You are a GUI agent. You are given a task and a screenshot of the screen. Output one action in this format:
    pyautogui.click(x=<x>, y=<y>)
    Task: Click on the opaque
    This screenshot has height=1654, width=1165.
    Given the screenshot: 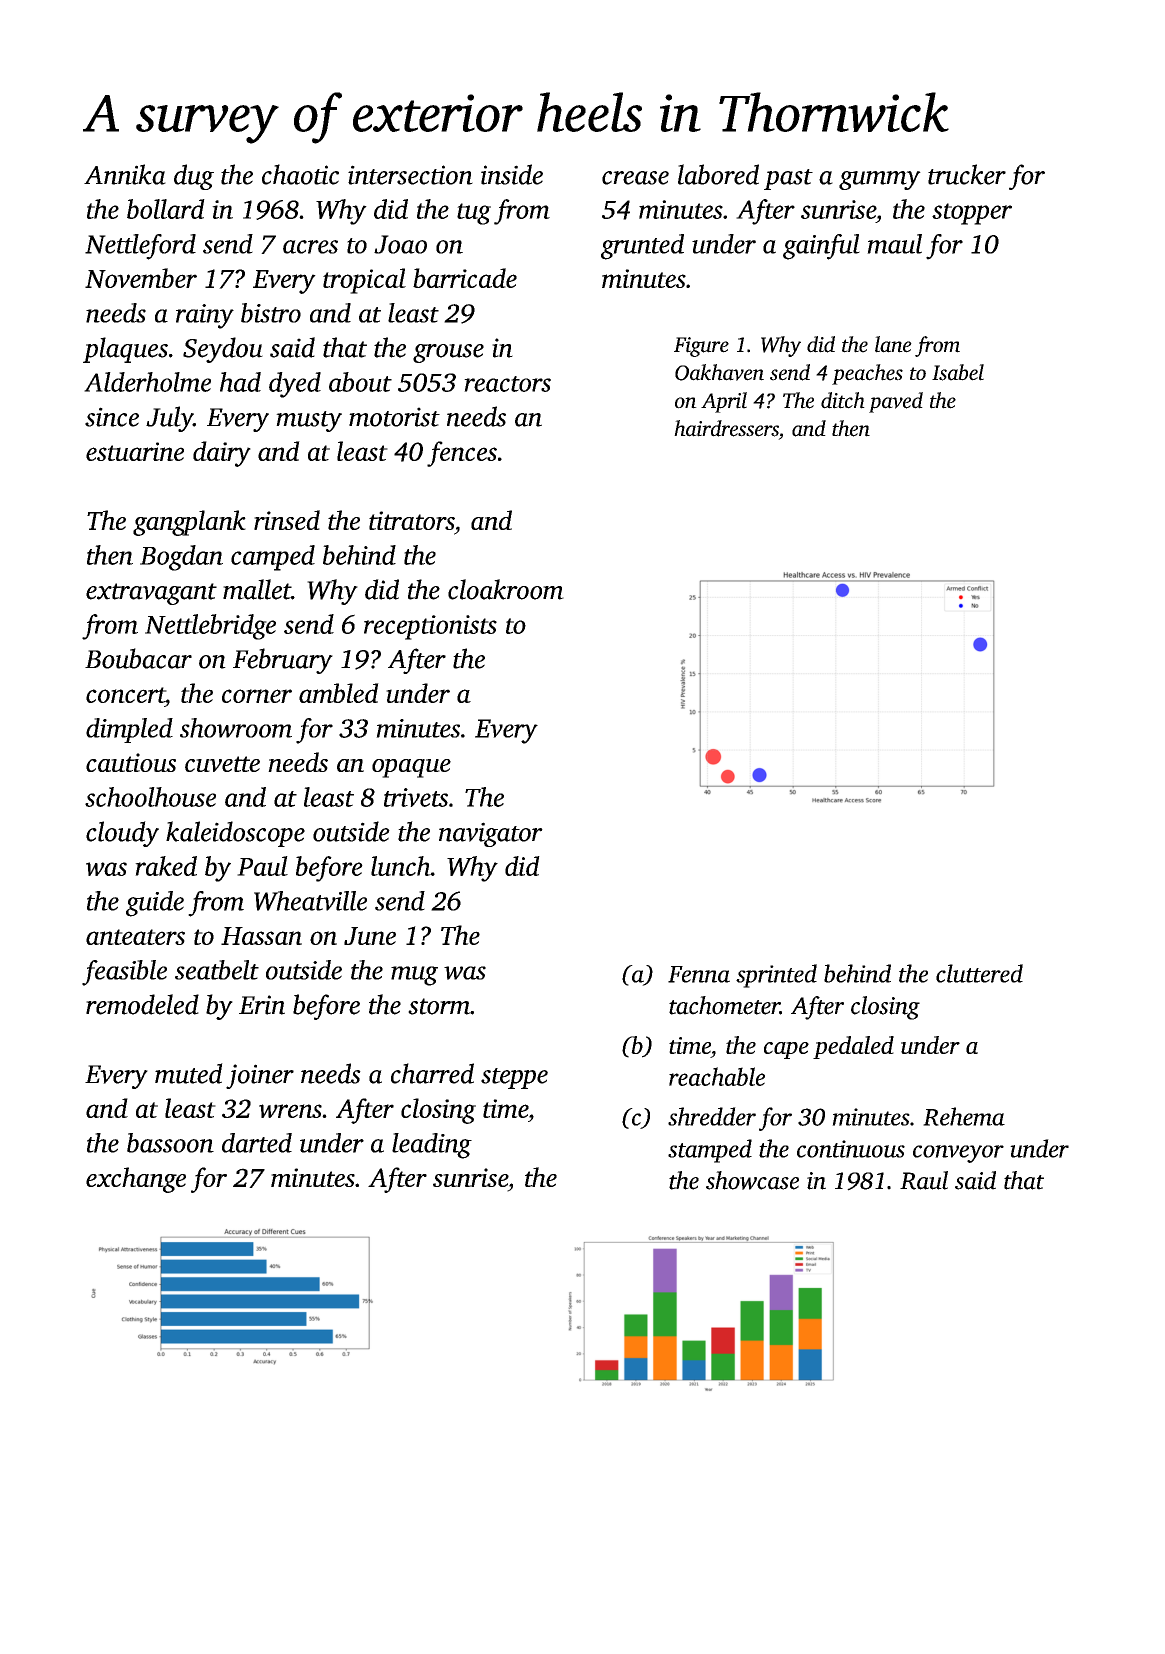 What is the action you would take?
    pyautogui.click(x=411, y=768)
